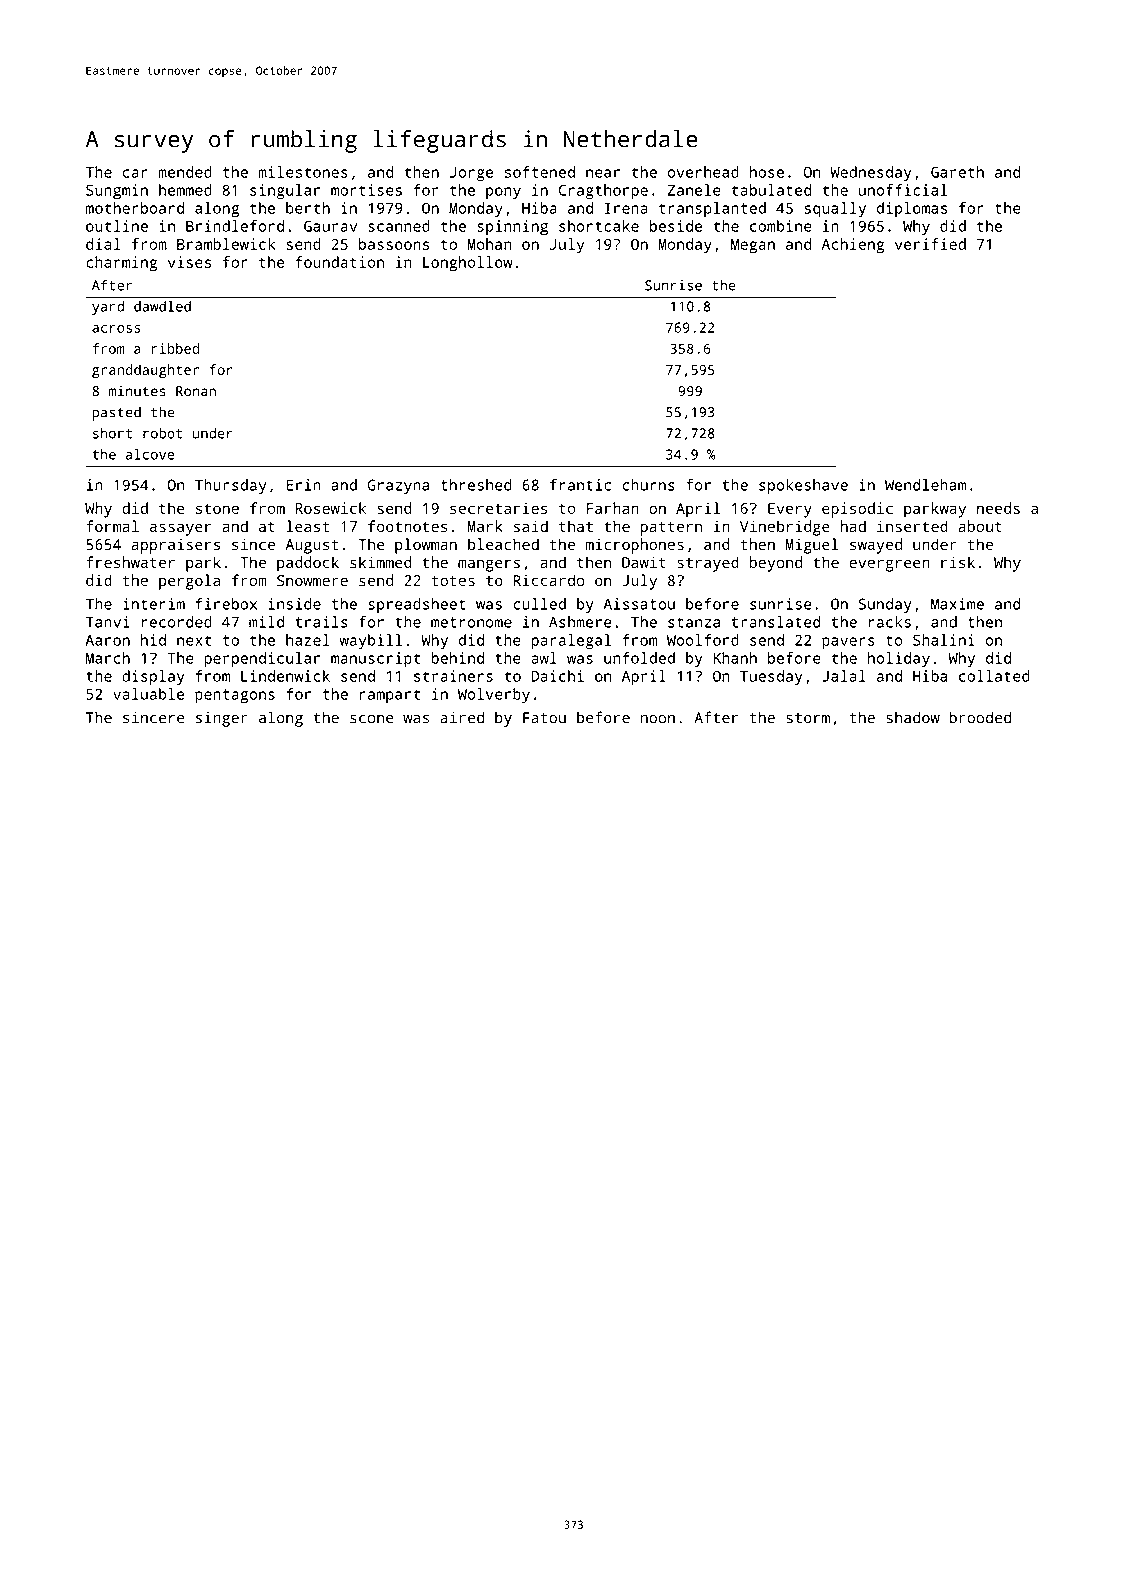 The width and height of the image is (1127, 1595). Describe the element at coordinates (980, 717) in the image. I see `brooded` at that location.
